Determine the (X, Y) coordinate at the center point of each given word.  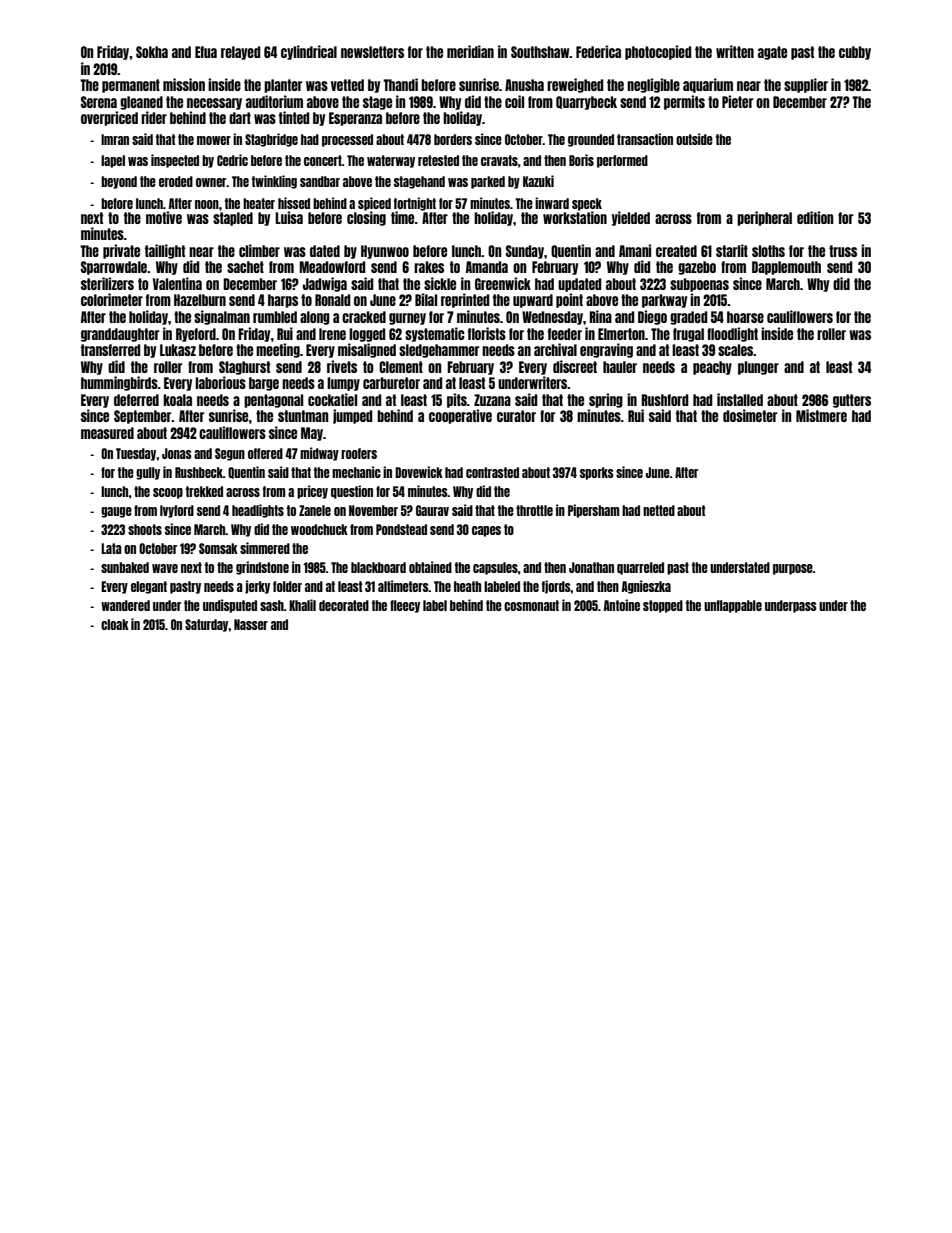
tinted (294, 117)
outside (694, 139)
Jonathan (591, 567)
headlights (258, 511)
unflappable (733, 606)
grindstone (262, 568)
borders (453, 139)
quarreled (640, 568)
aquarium (708, 85)
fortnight (415, 204)
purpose (793, 569)
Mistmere (821, 415)
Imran (115, 139)
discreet (575, 366)
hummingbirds (119, 383)
